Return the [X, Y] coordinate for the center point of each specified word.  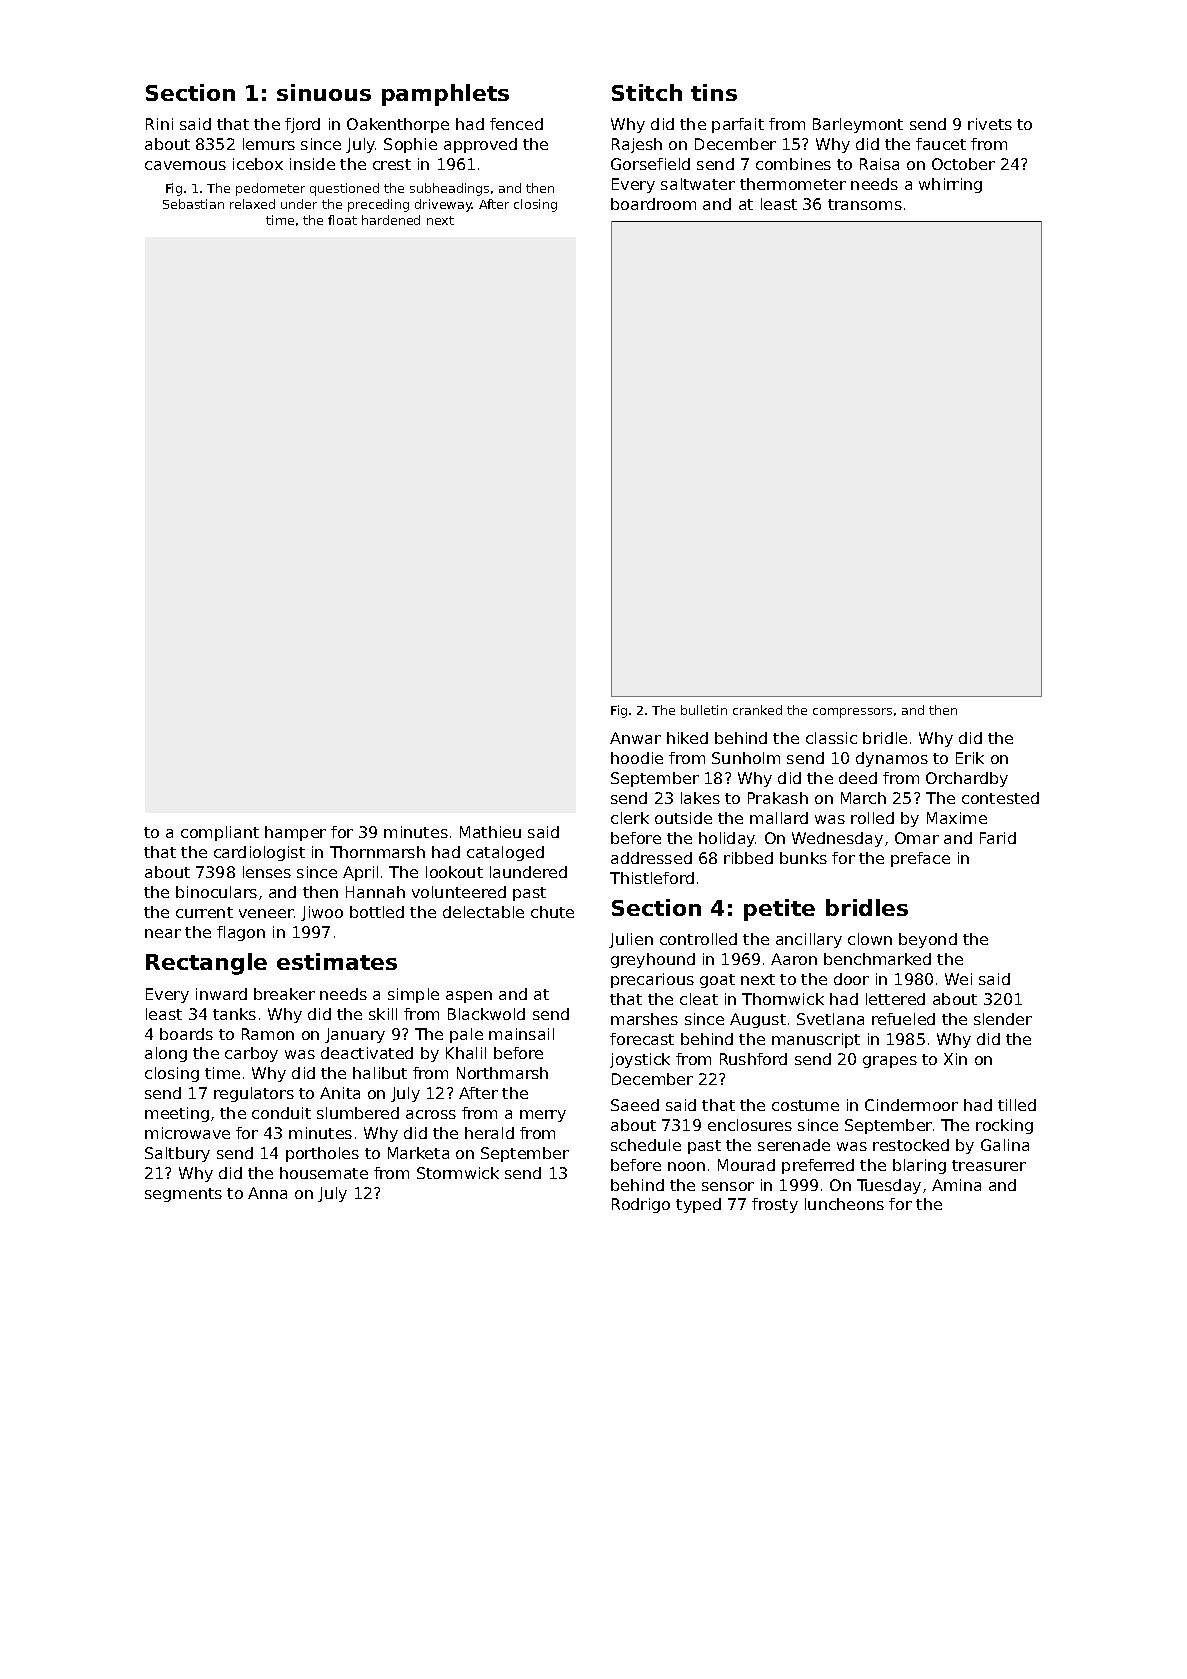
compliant [220, 833]
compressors [852, 713]
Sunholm [746, 758]
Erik [970, 758]
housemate [324, 1173]
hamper [295, 833]
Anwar [635, 738]
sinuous [324, 92]
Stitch [647, 92]
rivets [990, 124]
